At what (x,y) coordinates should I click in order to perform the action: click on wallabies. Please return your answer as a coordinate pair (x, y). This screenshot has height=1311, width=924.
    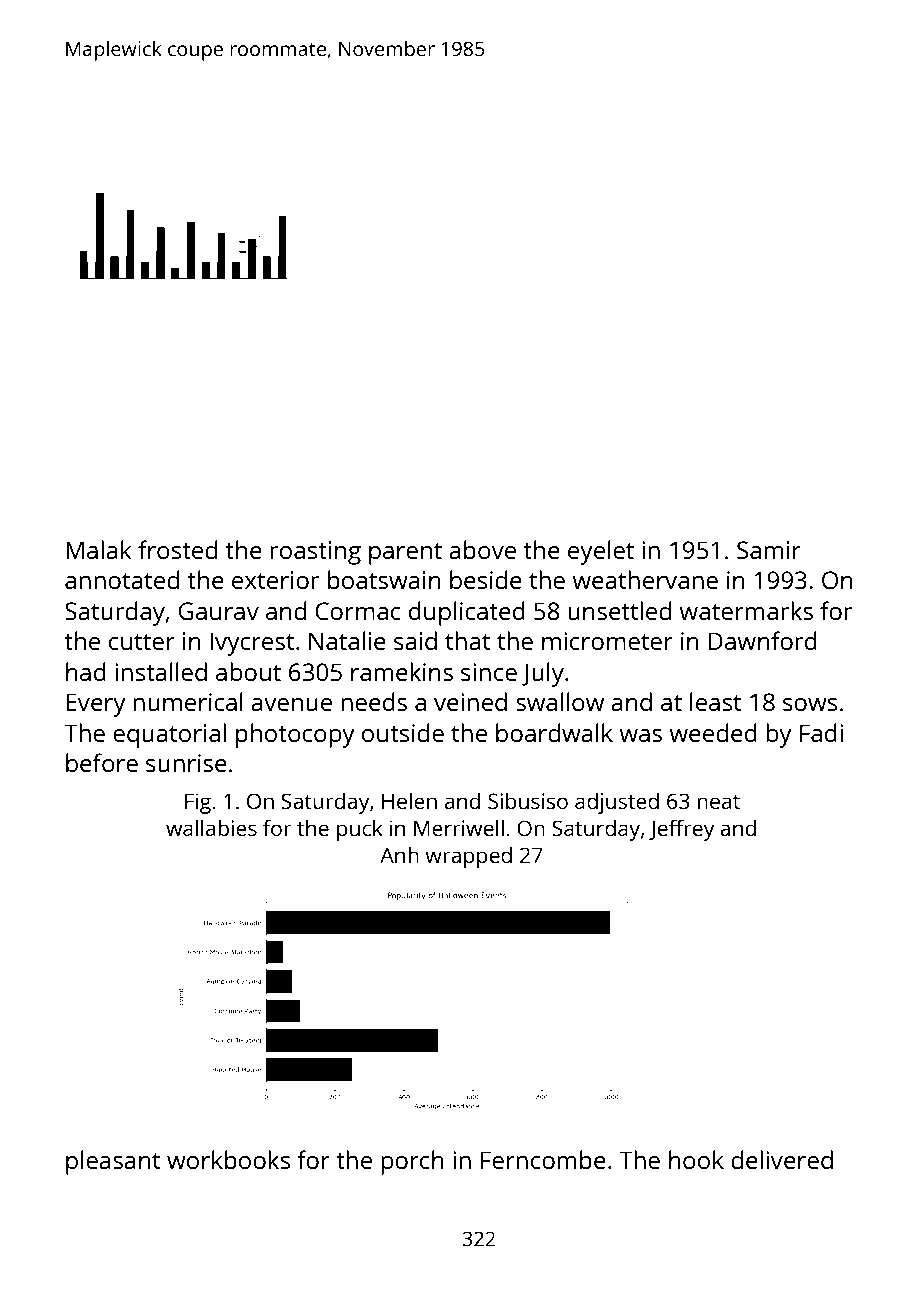
    Looking at the image, I should click on (211, 827).
